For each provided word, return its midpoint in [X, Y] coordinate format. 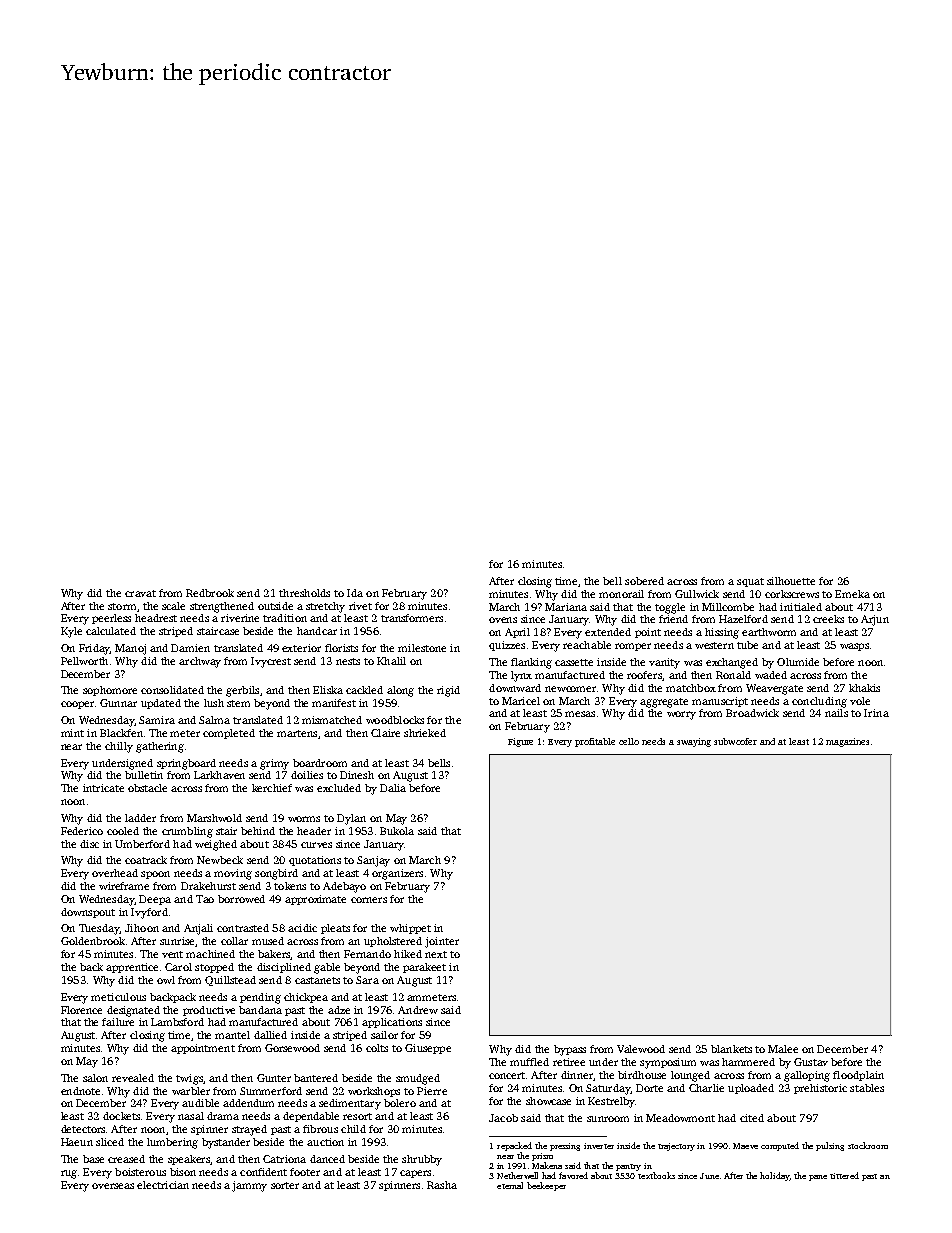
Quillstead [230, 981]
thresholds [304, 593]
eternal [510, 1185]
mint [72, 733]
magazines [847, 742]
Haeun [77, 1142]
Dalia [393, 788]
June [709, 1176]
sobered [644, 581]
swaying [694, 742]
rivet [360, 606]
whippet [410, 929]
